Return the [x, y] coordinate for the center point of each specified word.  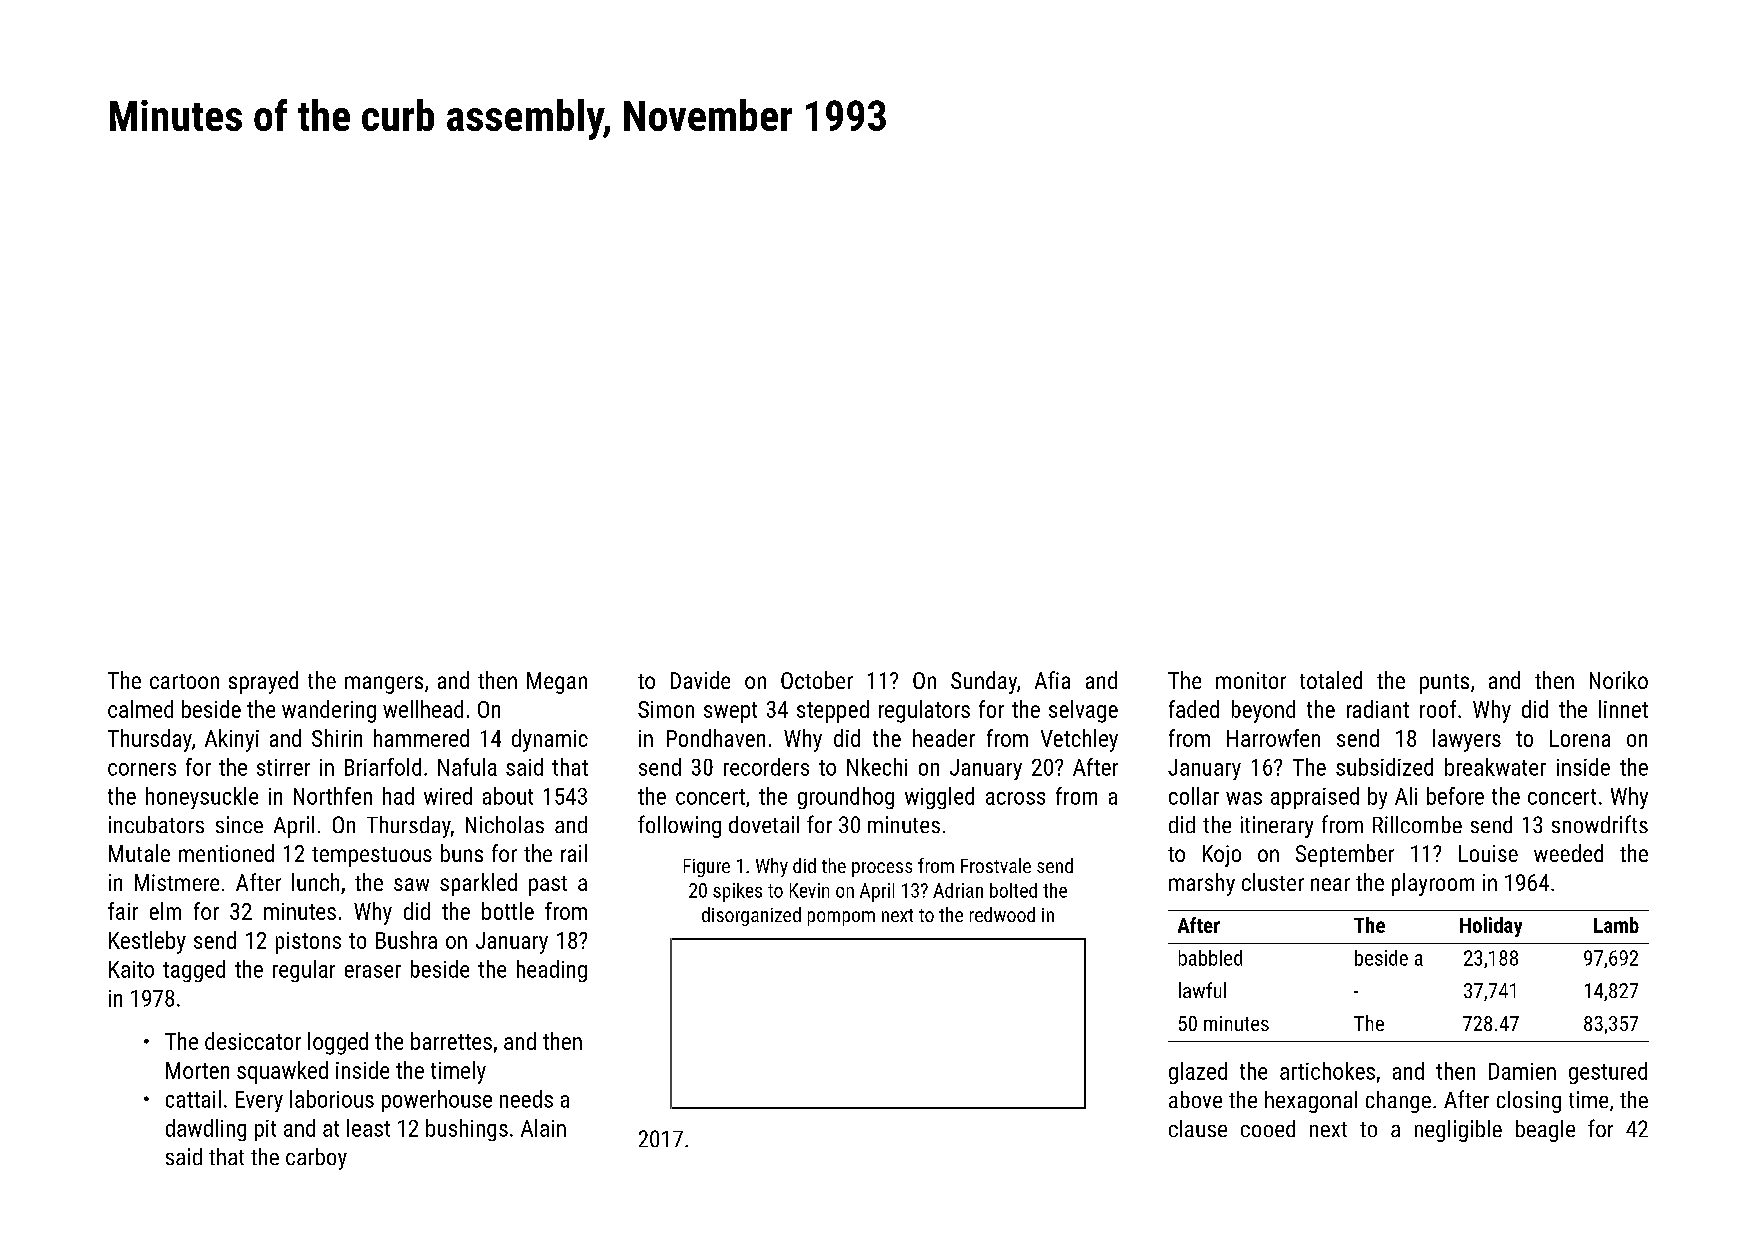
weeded [1568, 853]
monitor [1251, 680]
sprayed [263, 682]
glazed [1198, 1073]
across [1015, 798]
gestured [1608, 1073]
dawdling [206, 1130]
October [817, 680]
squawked [282, 1072]
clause [1198, 1128]
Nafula [467, 767]
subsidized [1384, 767]
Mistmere [177, 882]
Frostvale [996, 865]
